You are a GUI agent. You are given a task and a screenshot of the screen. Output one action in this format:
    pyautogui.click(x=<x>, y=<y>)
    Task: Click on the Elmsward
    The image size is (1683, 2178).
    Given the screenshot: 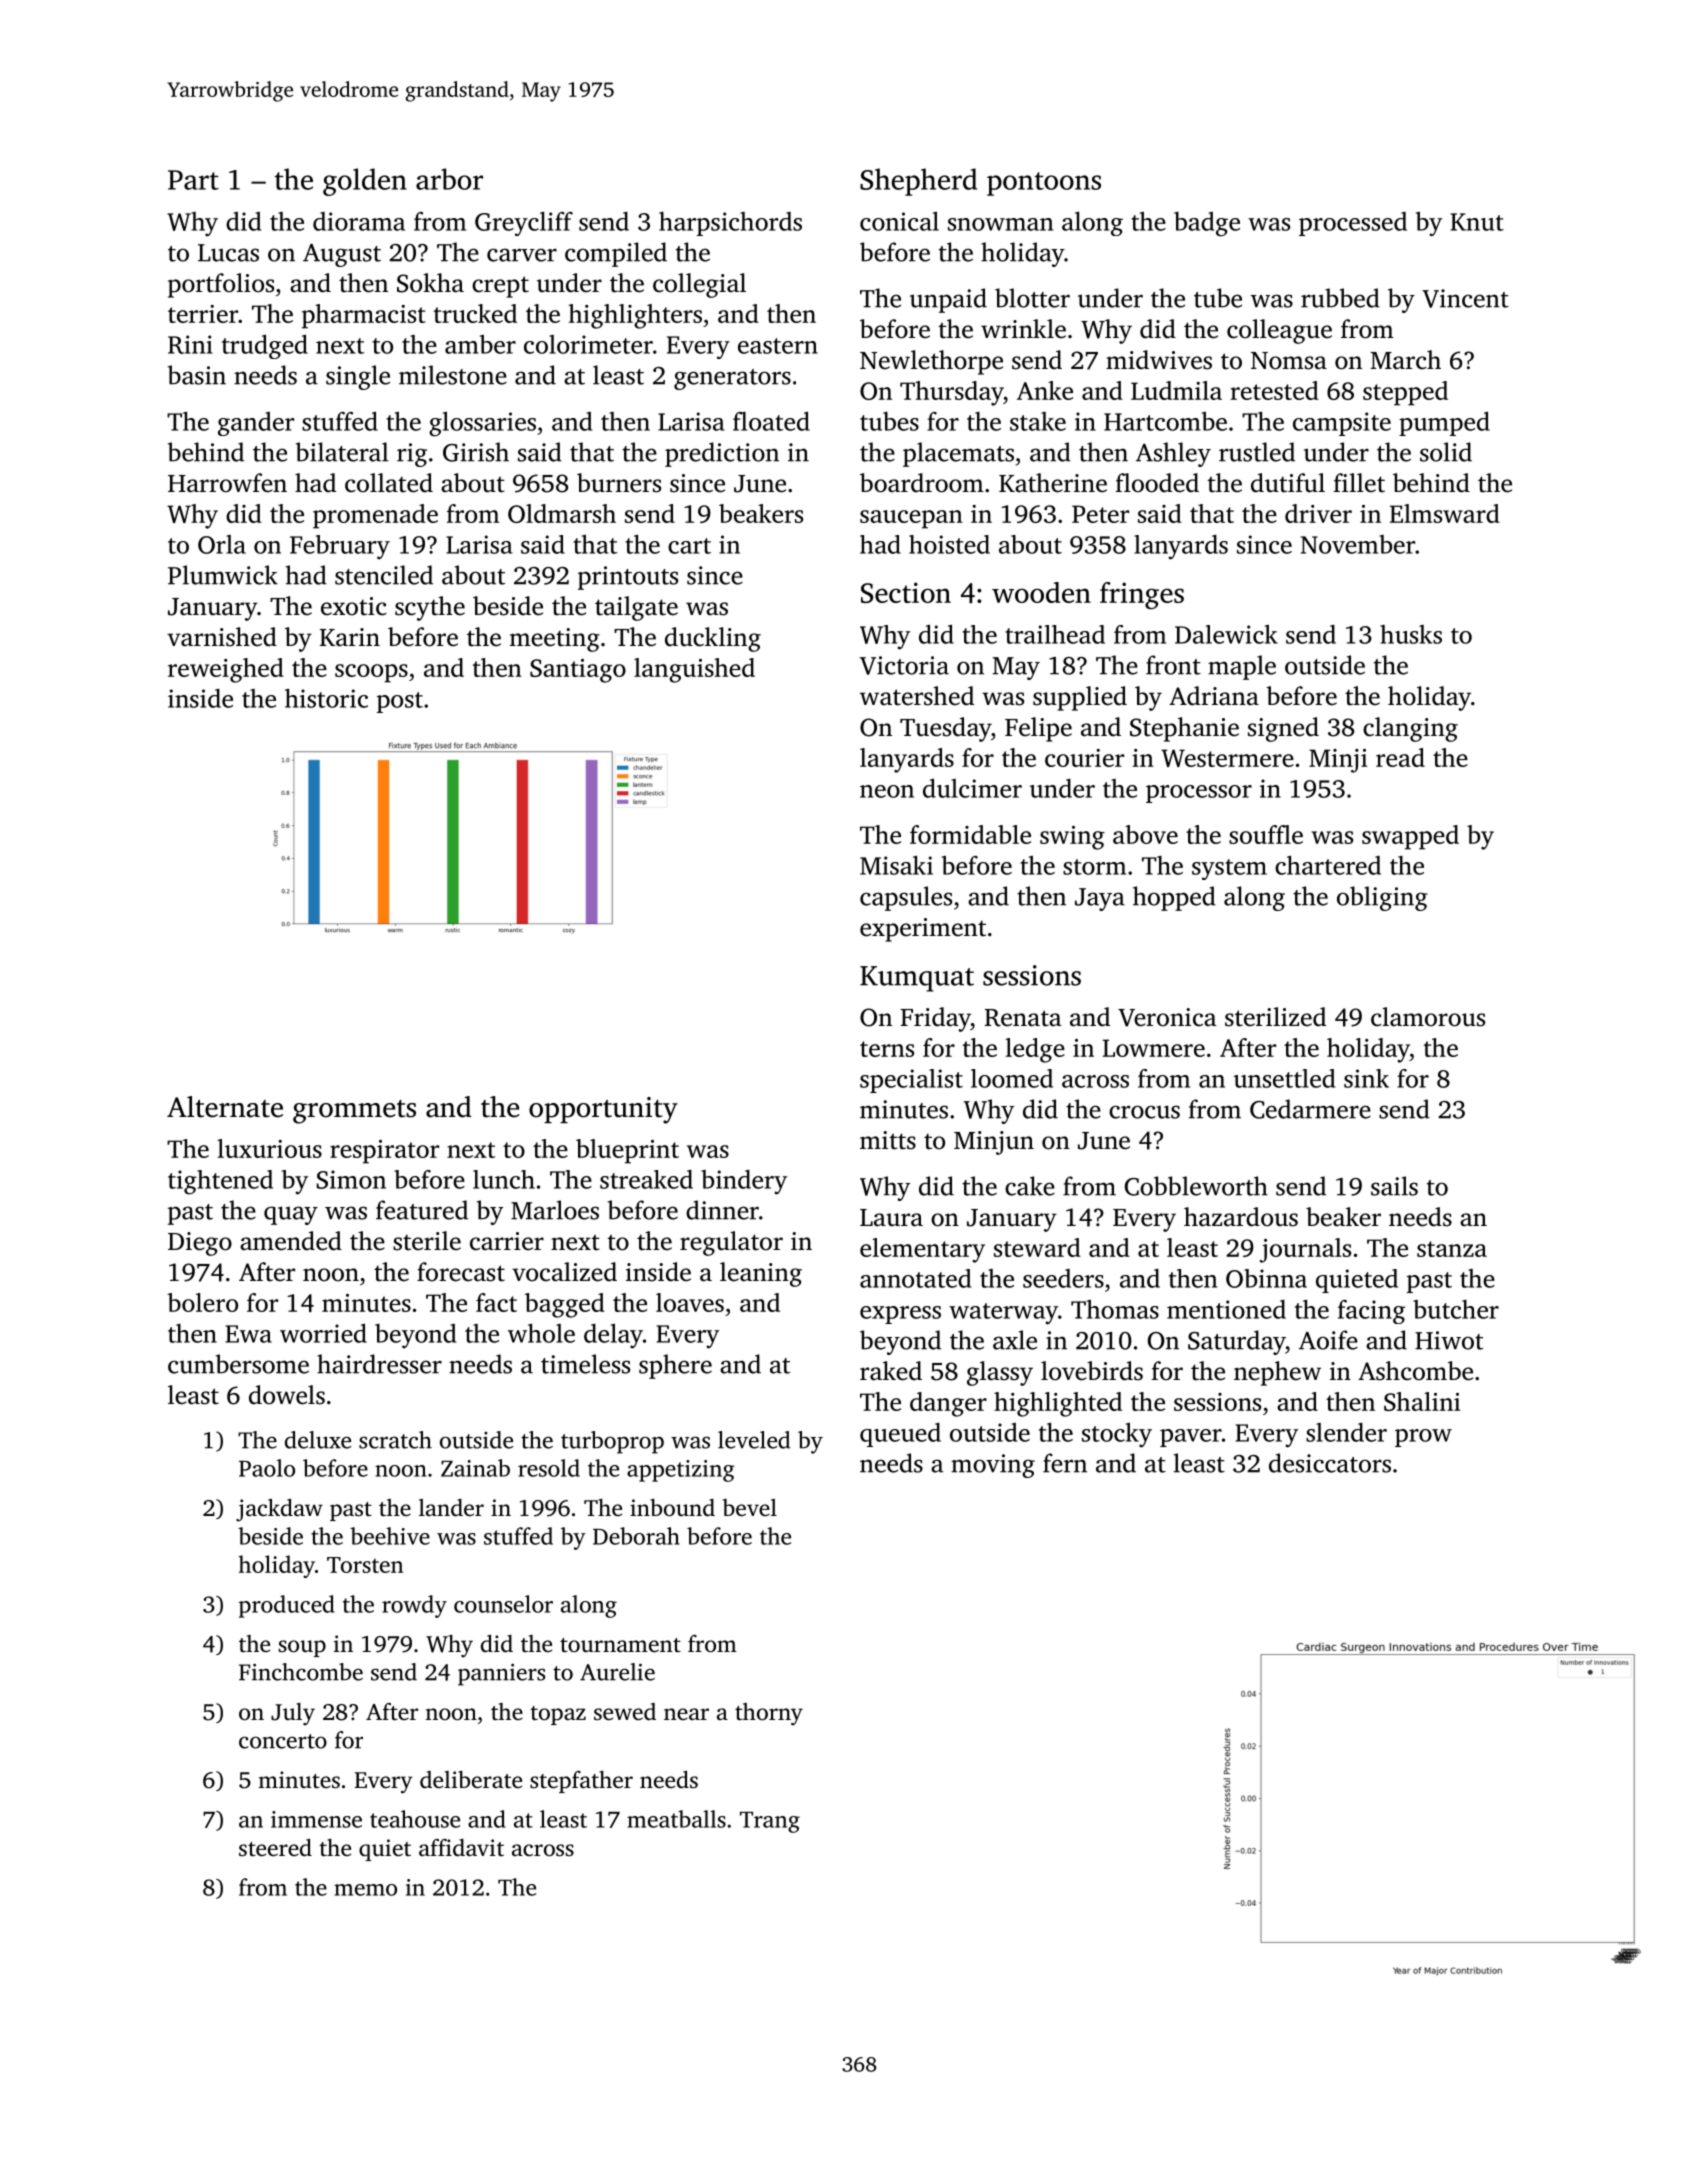 What is the action you would take?
    pyautogui.click(x=1445, y=513)
